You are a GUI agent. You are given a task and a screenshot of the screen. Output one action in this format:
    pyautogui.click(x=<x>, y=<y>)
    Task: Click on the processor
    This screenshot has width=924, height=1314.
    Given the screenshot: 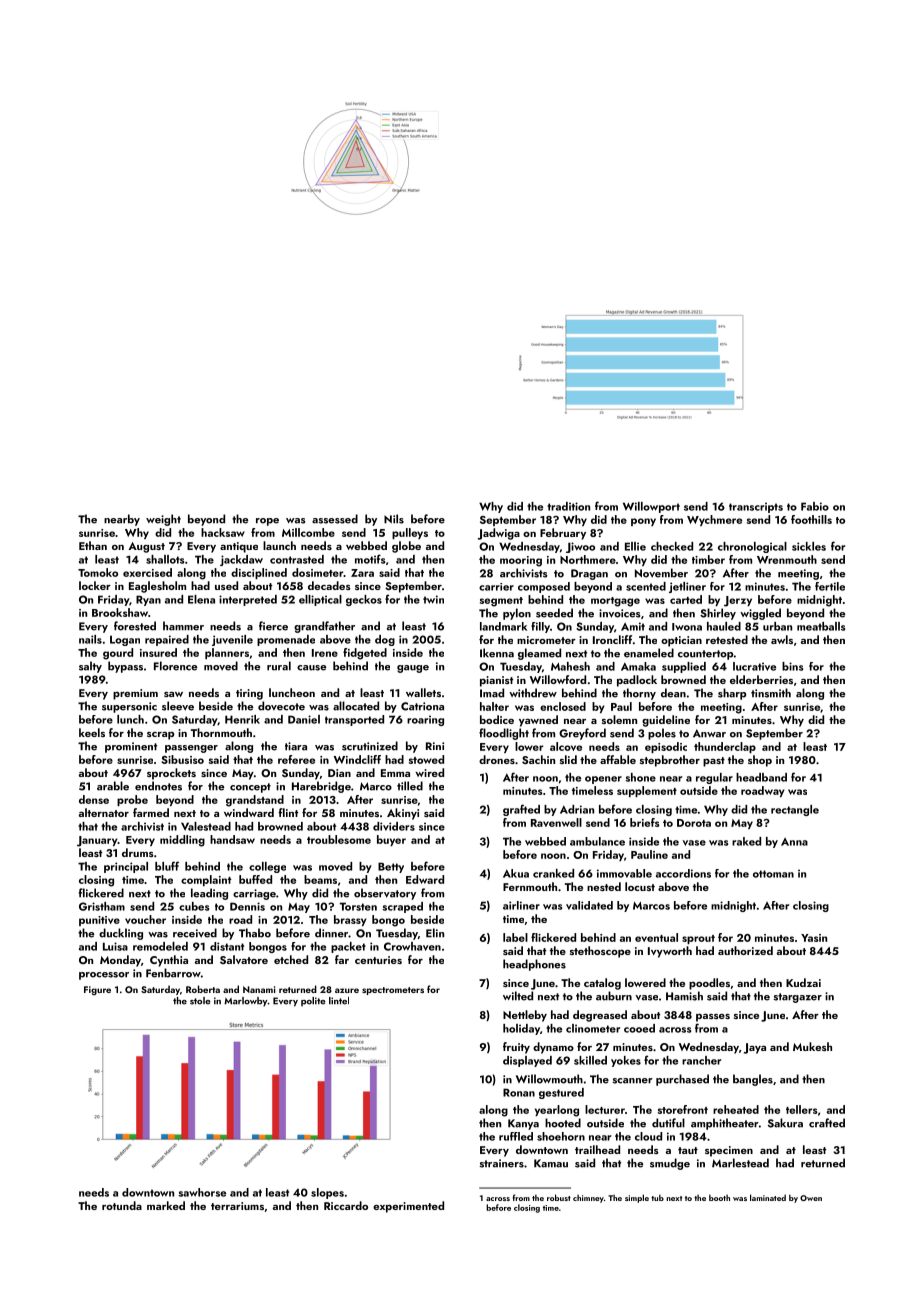 What is the action you would take?
    pyautogui.click(x=104, y=976)
